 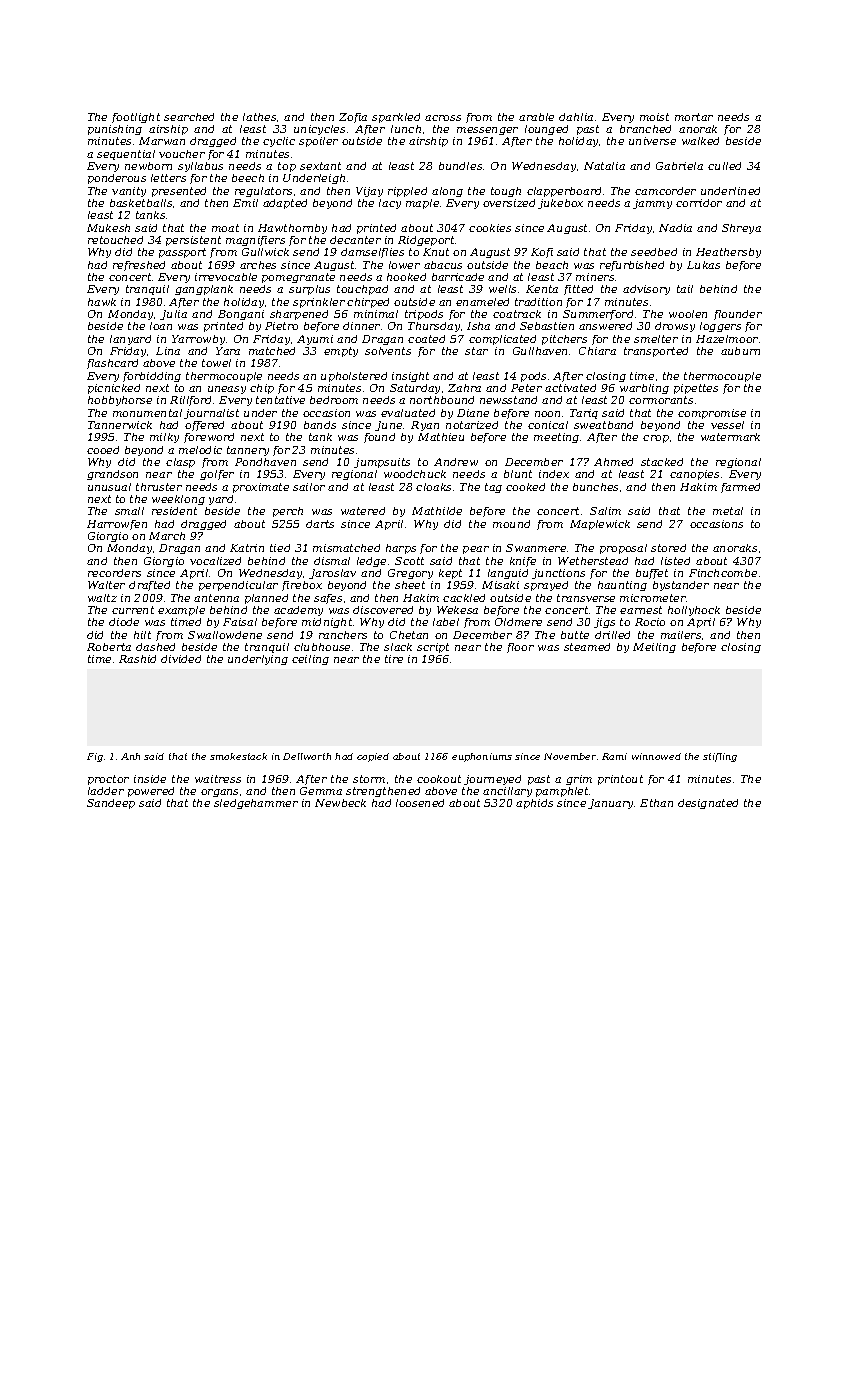 What do you see at coordinates (546, 130) in the screenshot?
I see `lounged` at bounding box center [546, 130].
